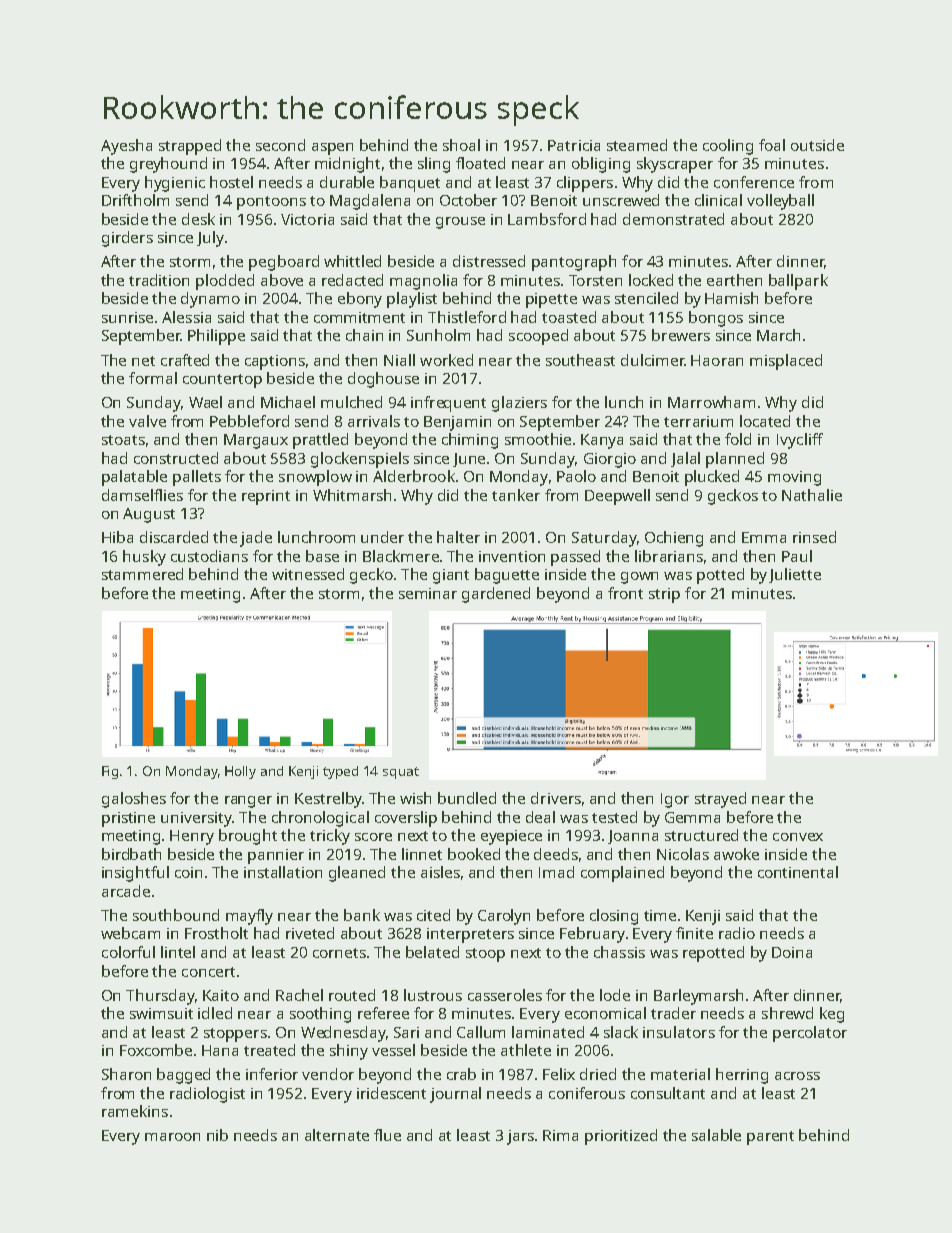  Describe the element at coordinates (280, 145) in the screenshot. I see `second` at that location.
